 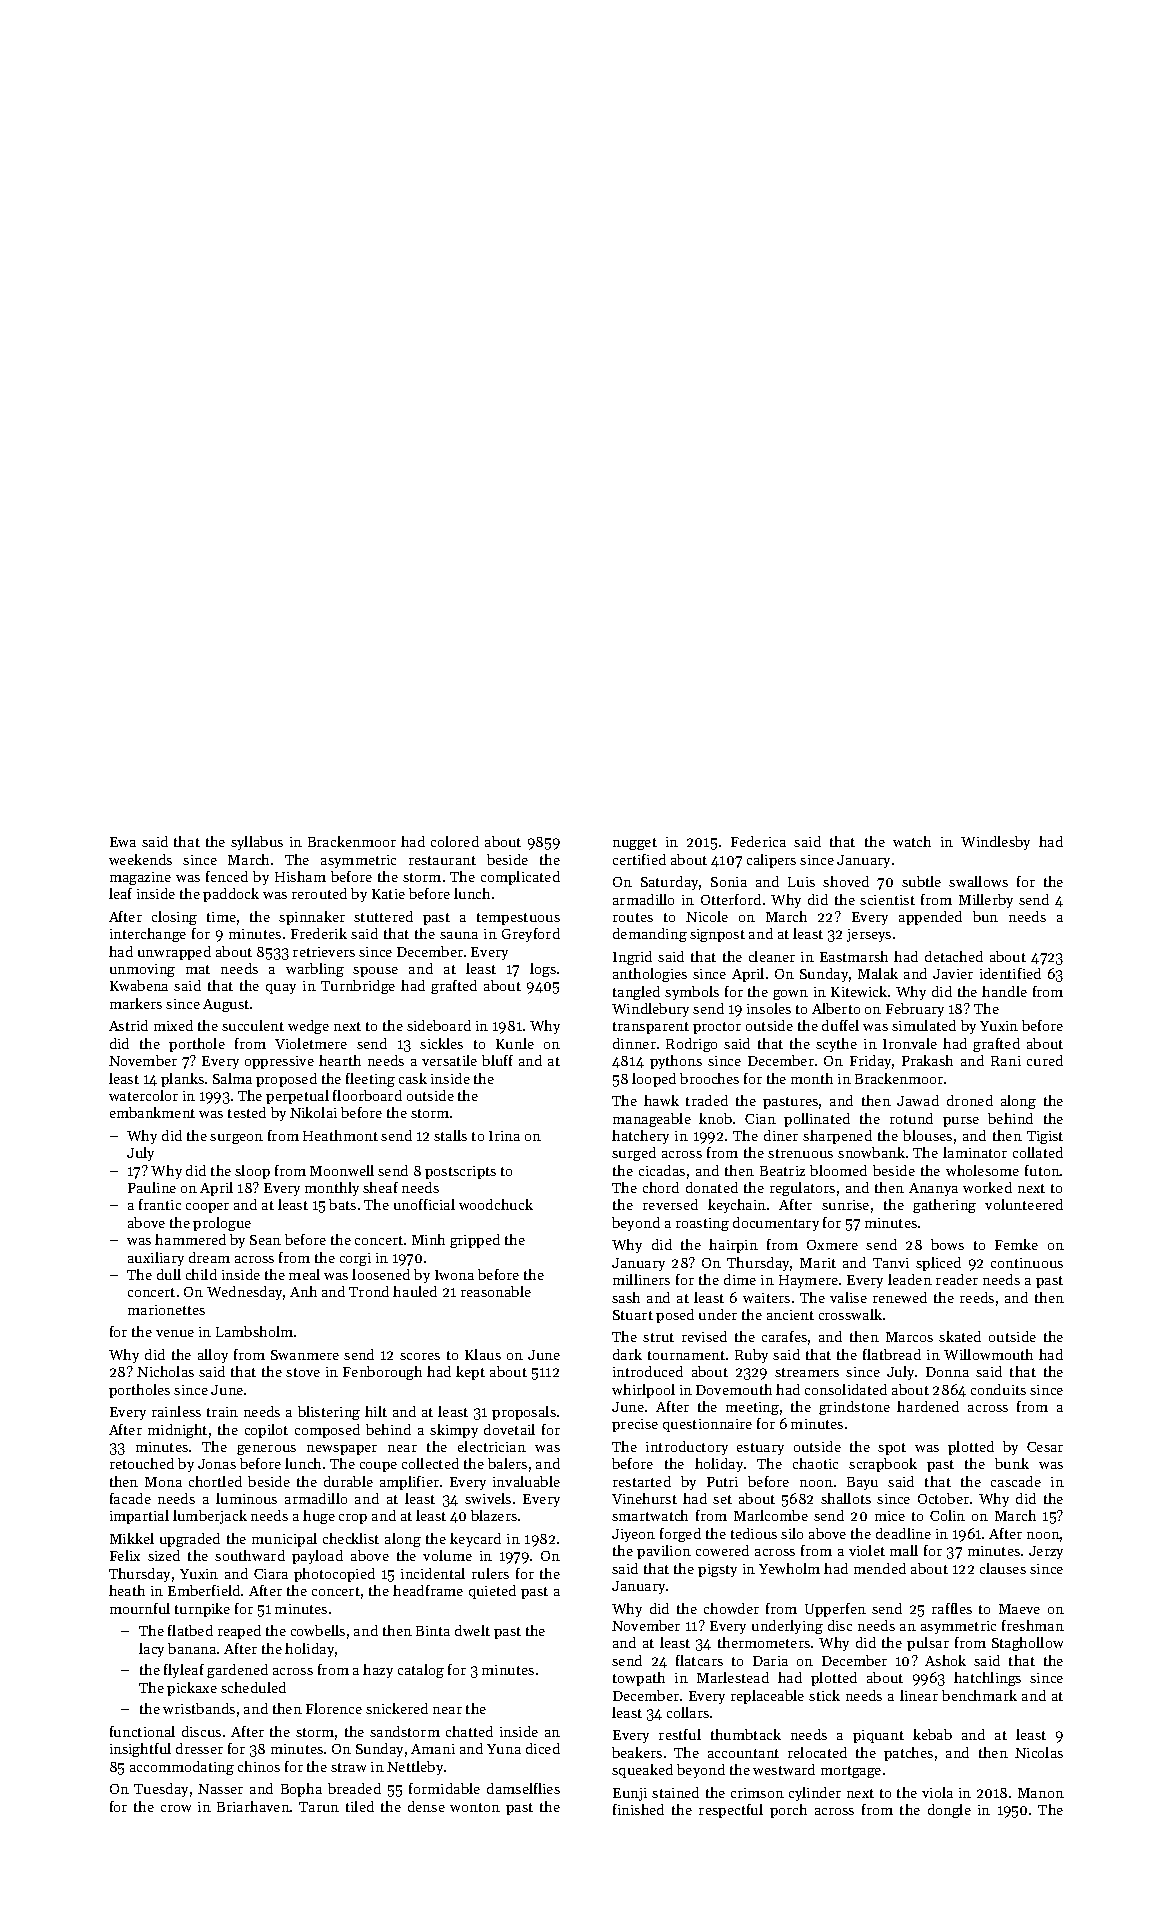 I want to click on finished, so click(x=638, y=1809).
